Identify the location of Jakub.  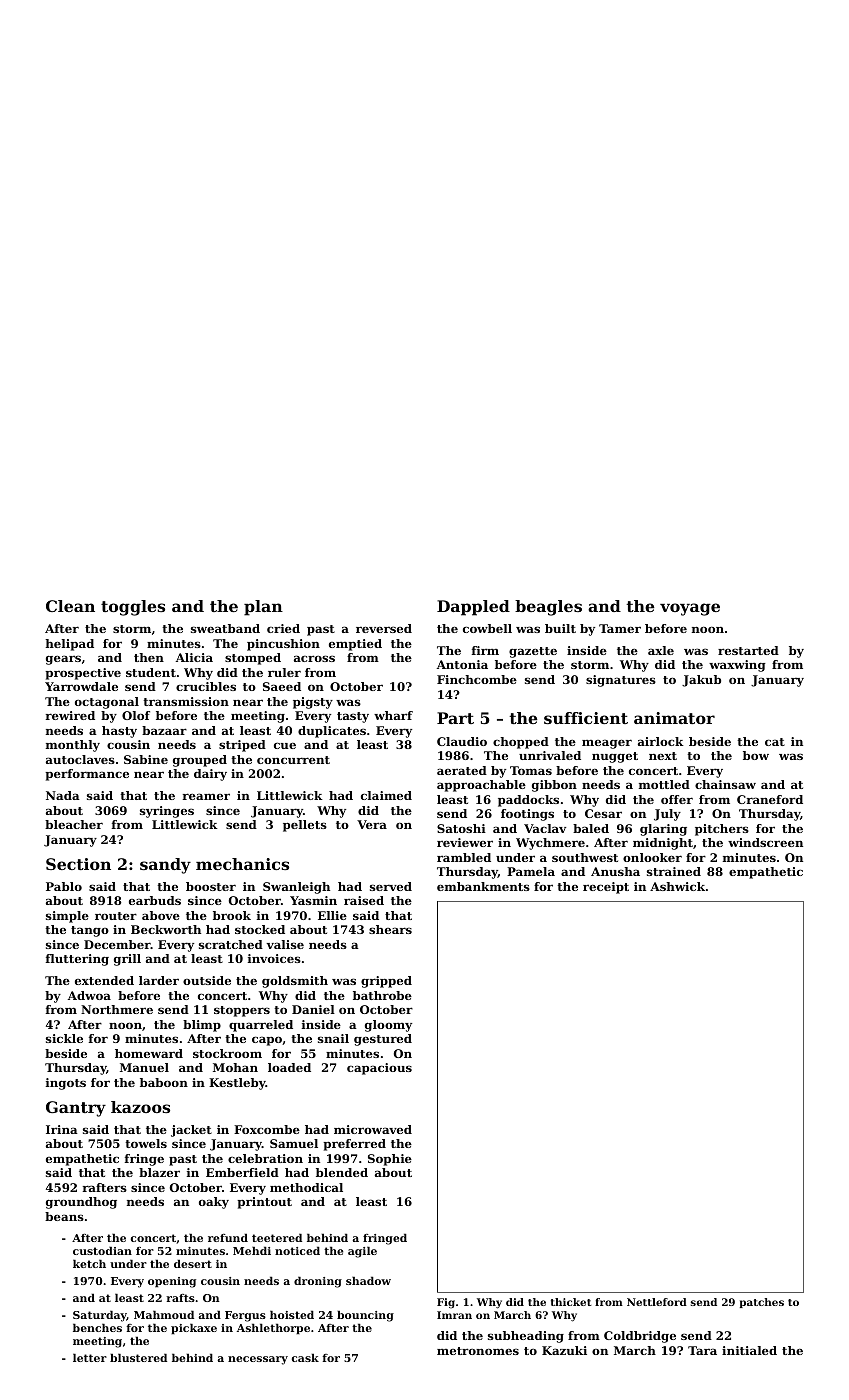
(701, 681).
